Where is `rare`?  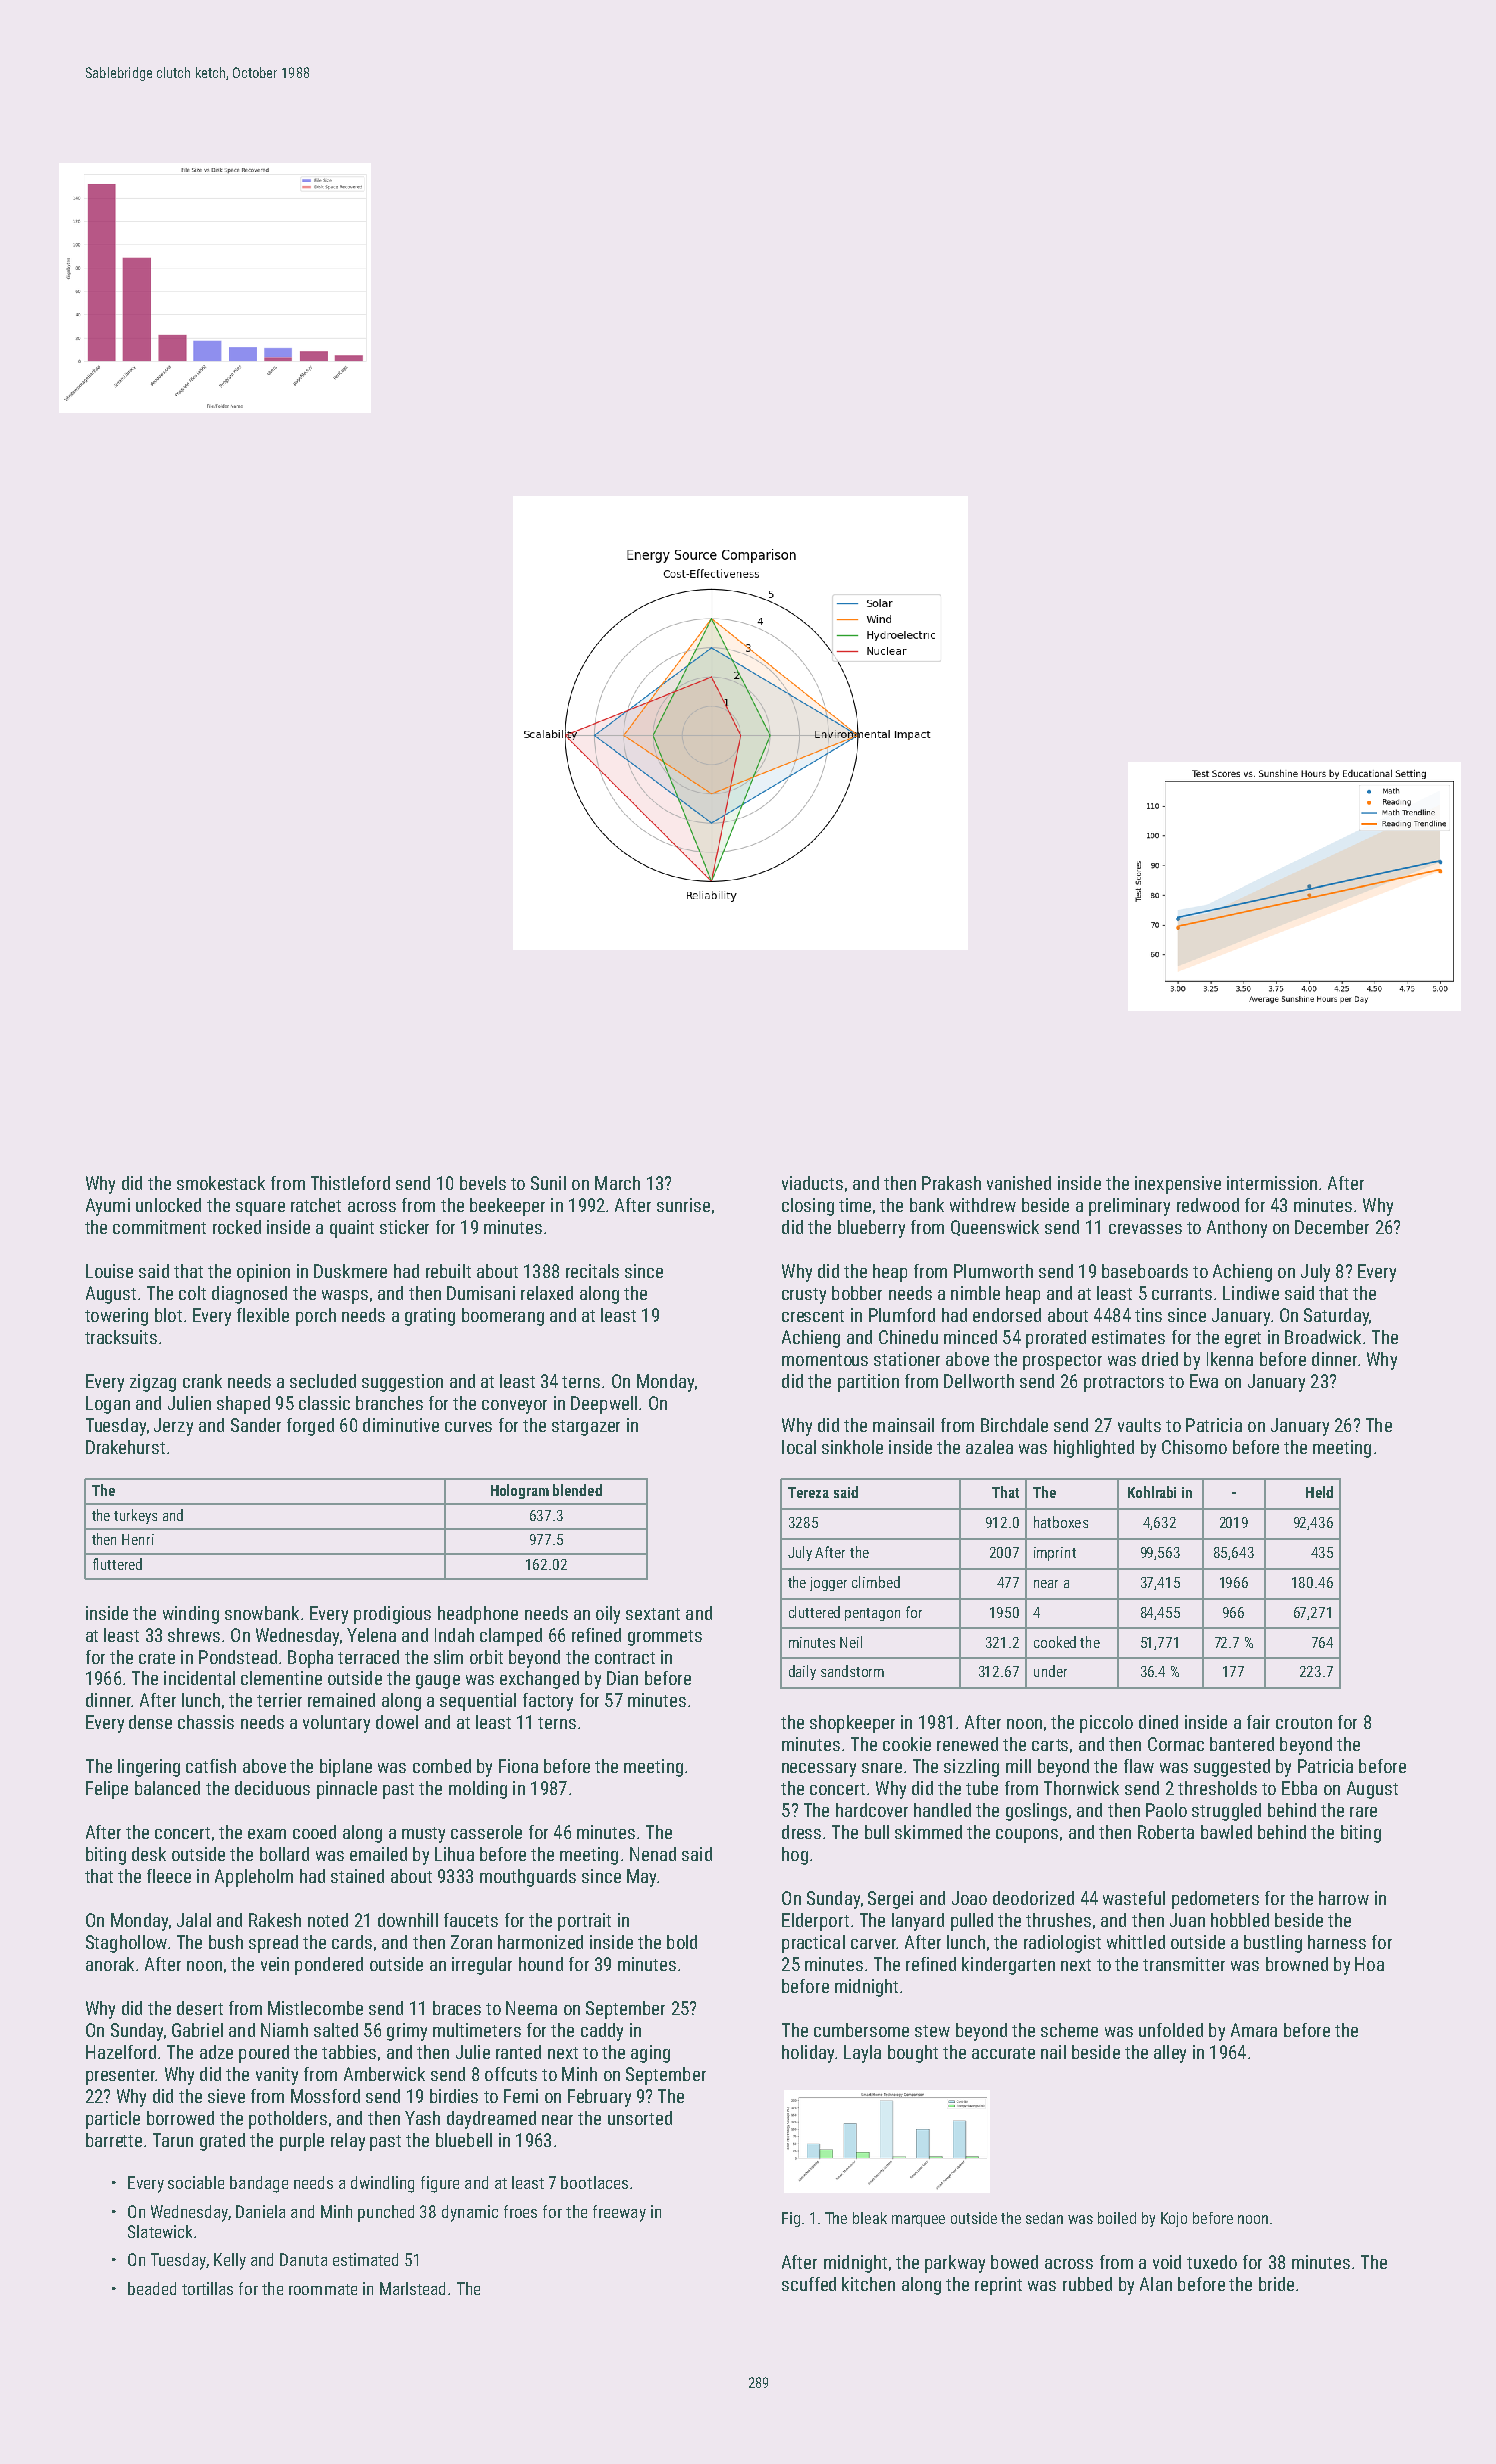
rare is located at coordinates (1363, 1812).
